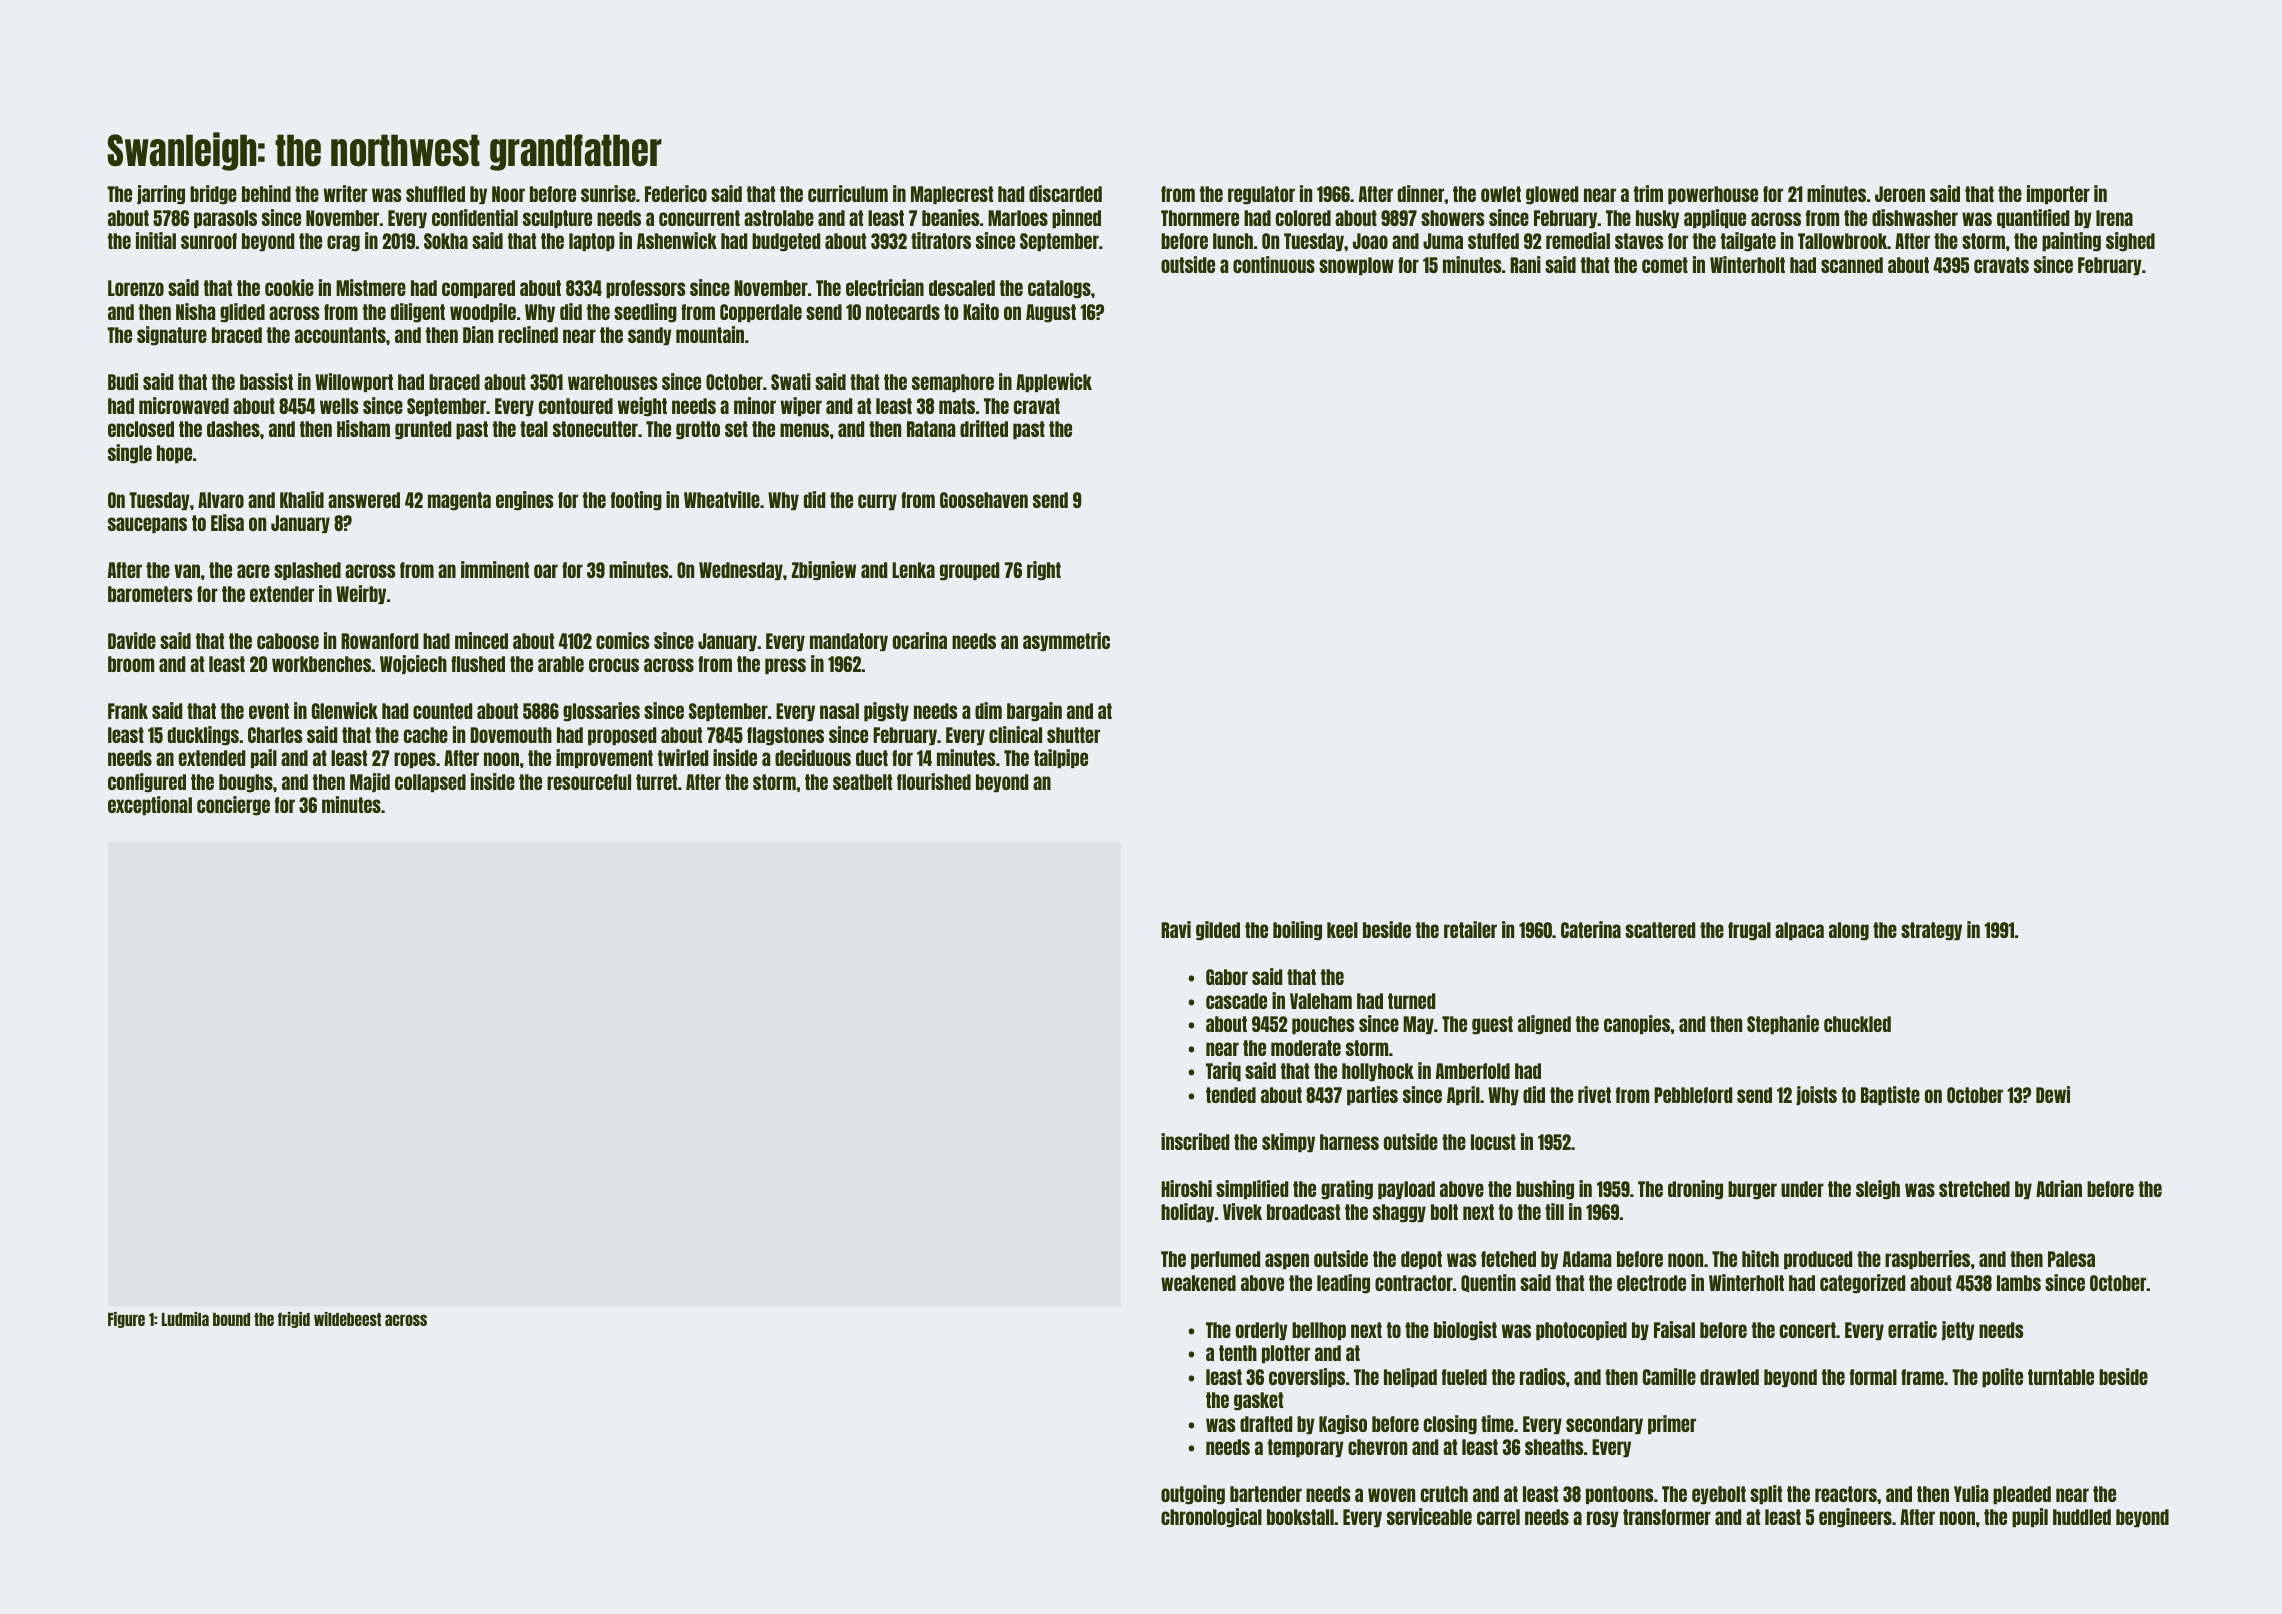  I want to click on sighed, so click(2130, 242).
